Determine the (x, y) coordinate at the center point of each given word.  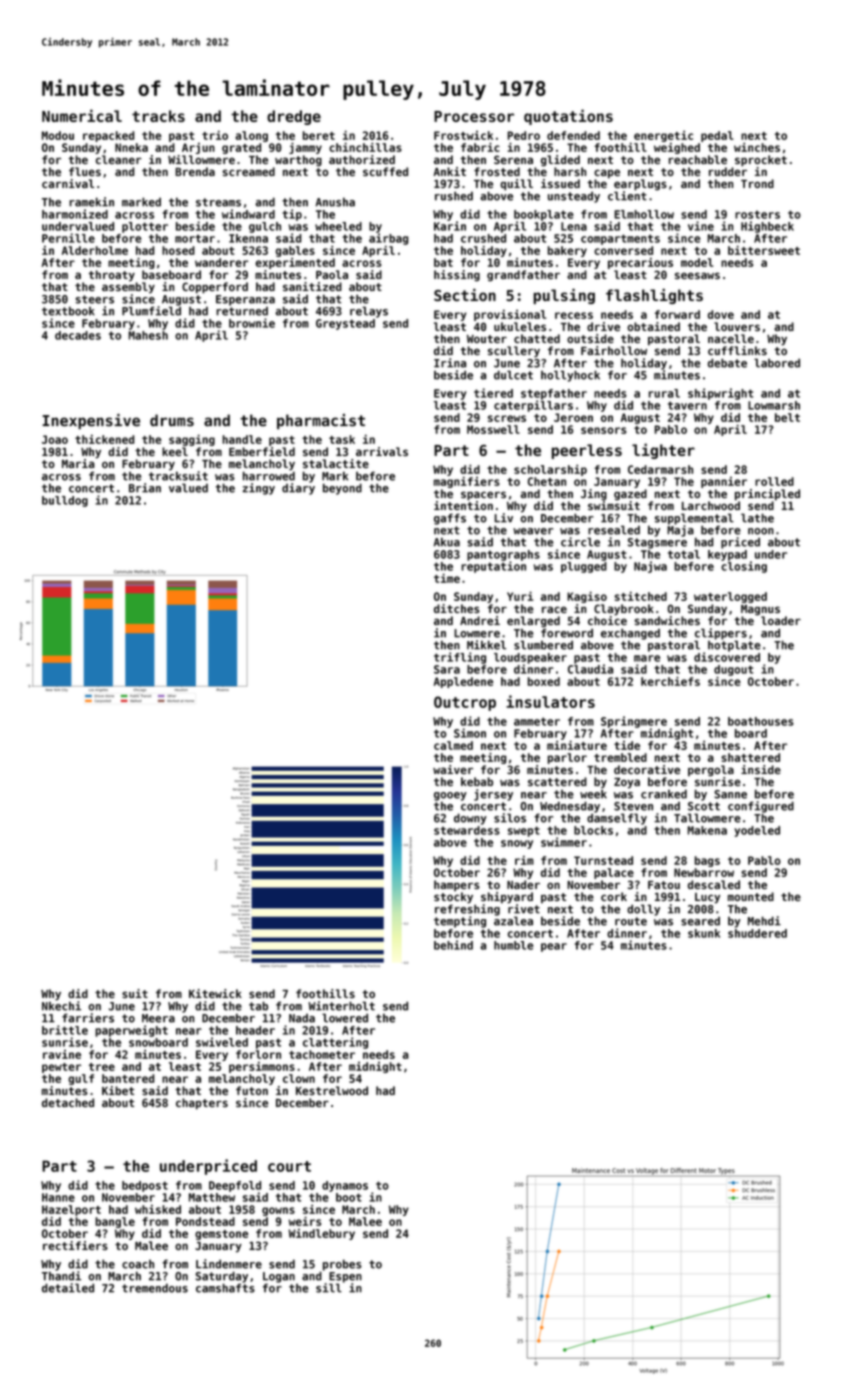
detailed (68, 1288)
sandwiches (667, 620)
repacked (108, 136)
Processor (474, 116)
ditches (457, 608)
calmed (453, 745)
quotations (568, 117)
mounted (751, 896)
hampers (457, 885)
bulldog (65, 501)
